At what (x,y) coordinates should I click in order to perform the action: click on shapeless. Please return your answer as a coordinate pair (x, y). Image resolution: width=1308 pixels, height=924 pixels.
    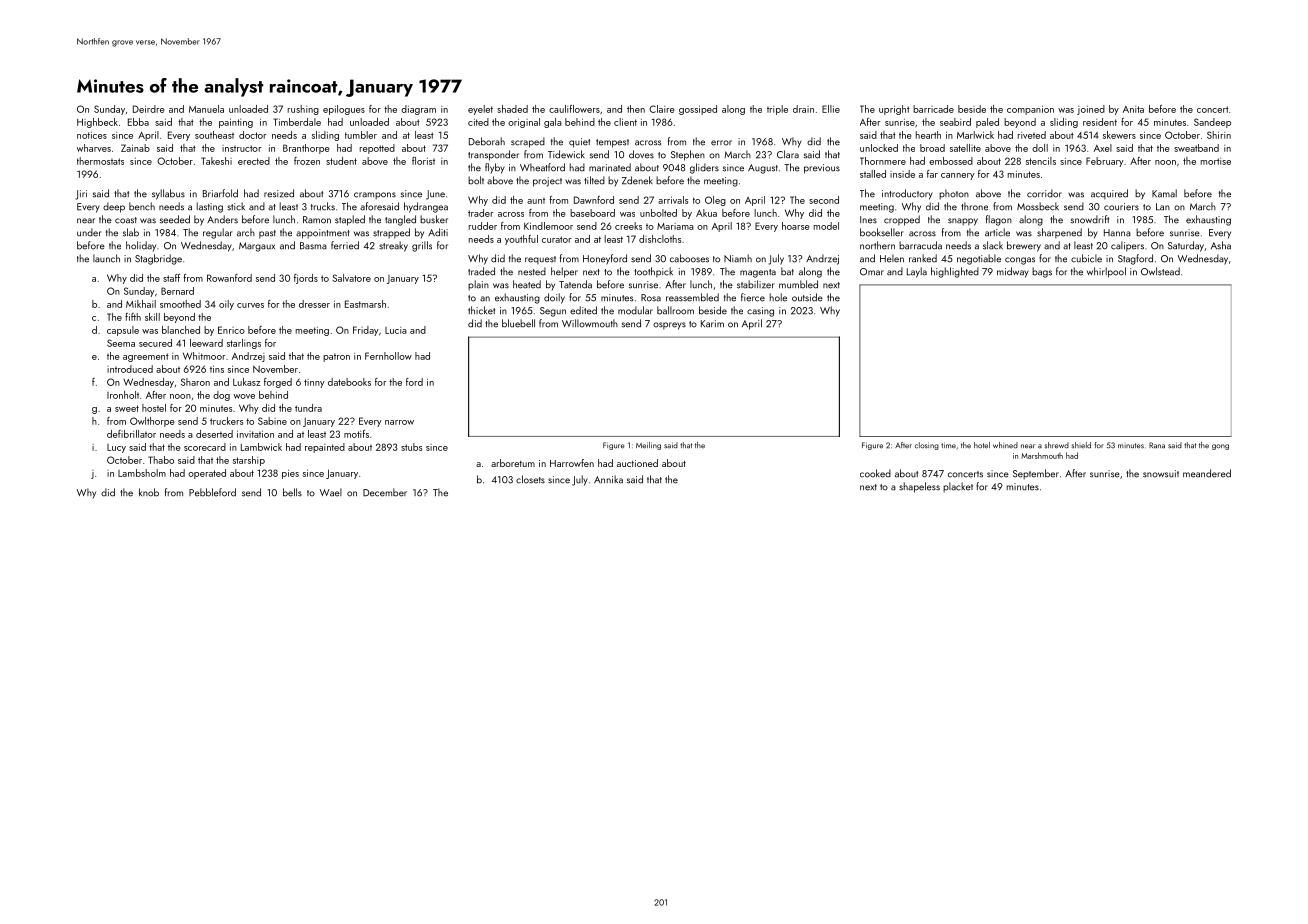
    Looking at the image, I should click on (919, 487).
